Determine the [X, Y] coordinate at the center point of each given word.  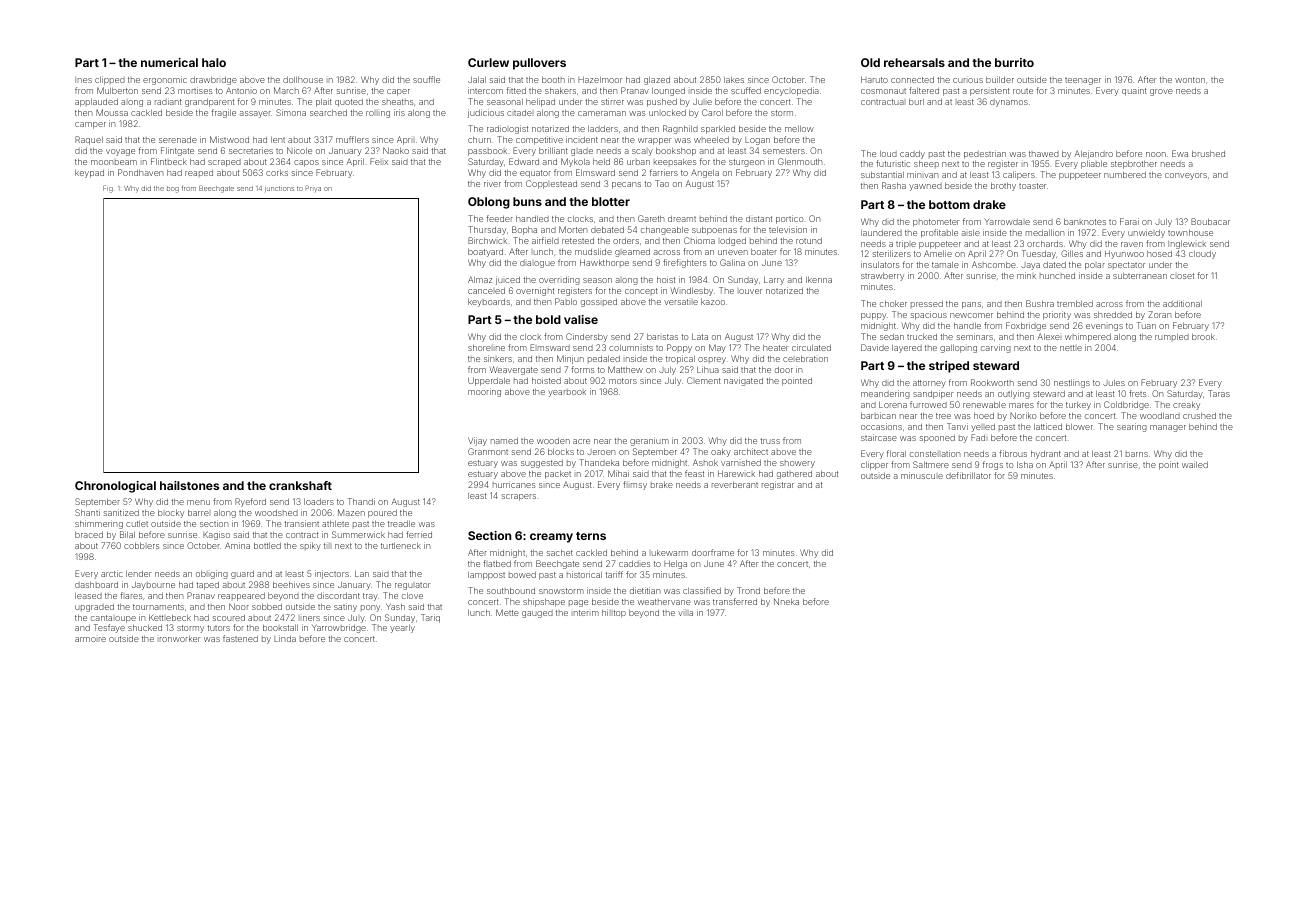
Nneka [786, 601]
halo [214, 62]
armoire [90, 639]
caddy [912, 155]
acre [581, 441]
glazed [657, 81]
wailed [1195, 464]
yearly [402, 629]
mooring [484, 392]
